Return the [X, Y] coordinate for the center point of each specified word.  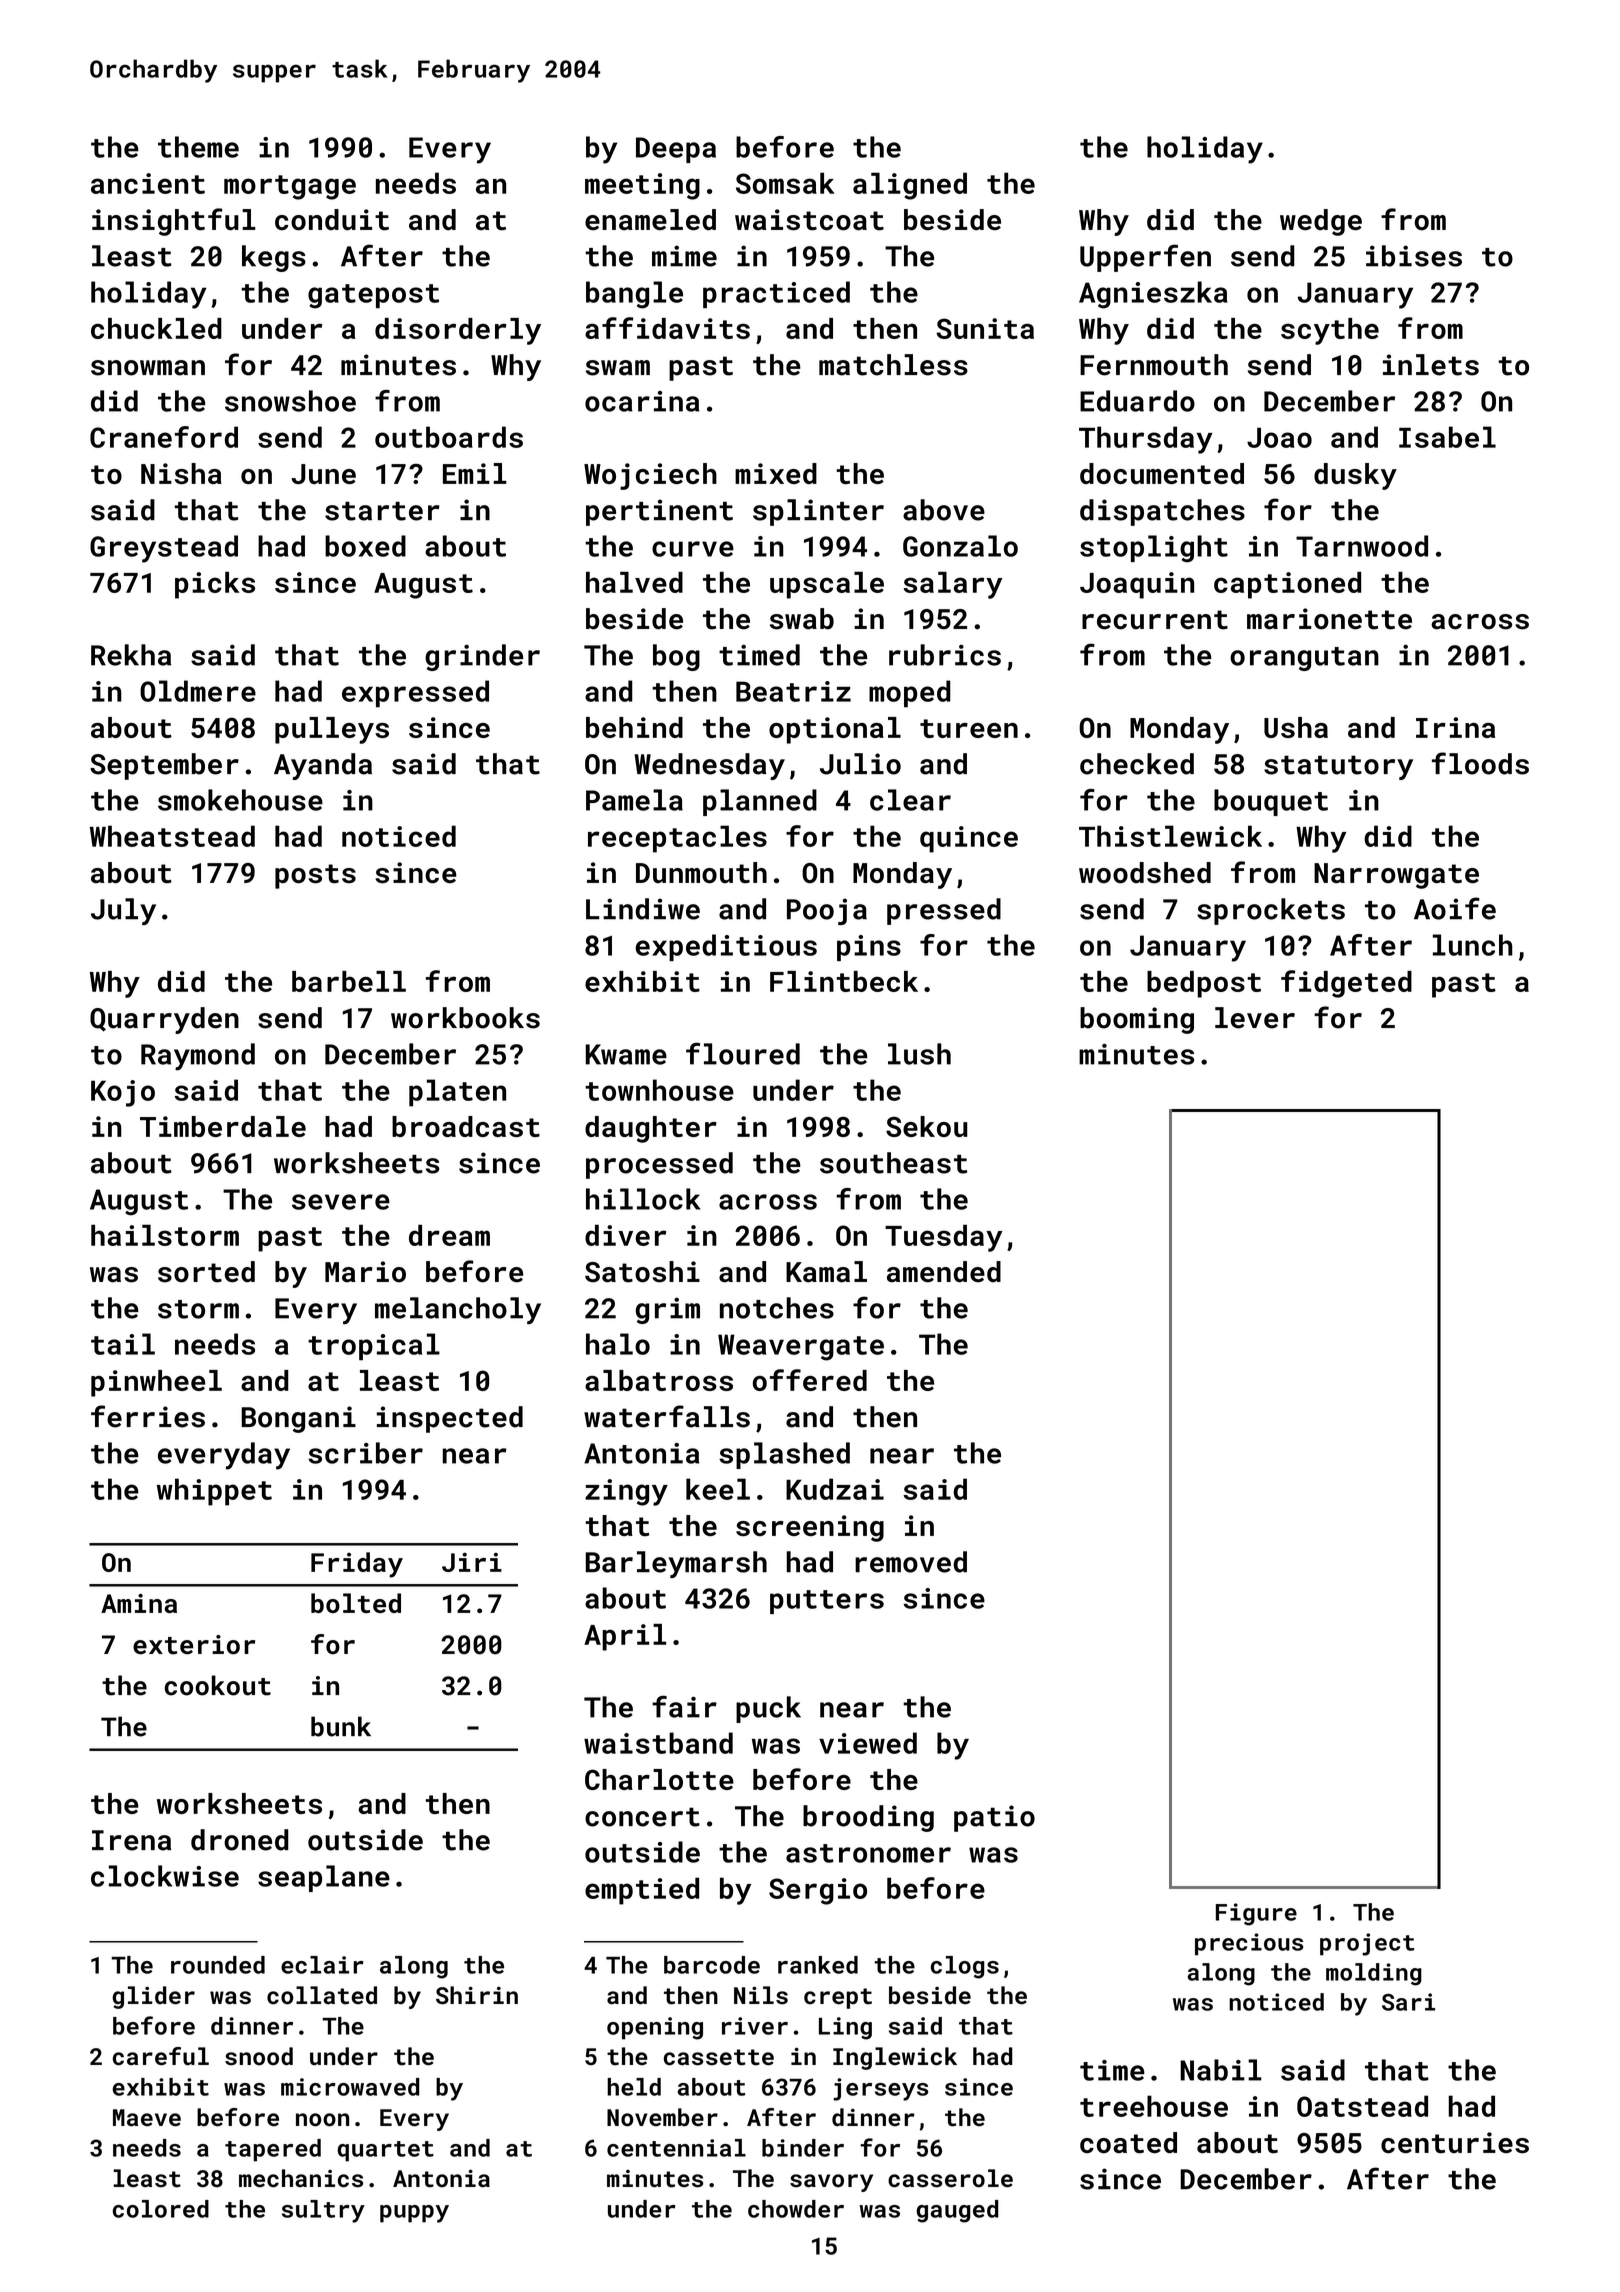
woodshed [1145, 873]
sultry [323, 2211]
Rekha [131, 655]
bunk [341, 1726]
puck [768, 1709]
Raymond [198, 1057]
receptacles [677, 839]
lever [1255, 1018]
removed [911, 1562]
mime [684, 256]
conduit [332, 220]
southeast [893, 1163]
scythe [1330, 331]
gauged [957, 2211]
